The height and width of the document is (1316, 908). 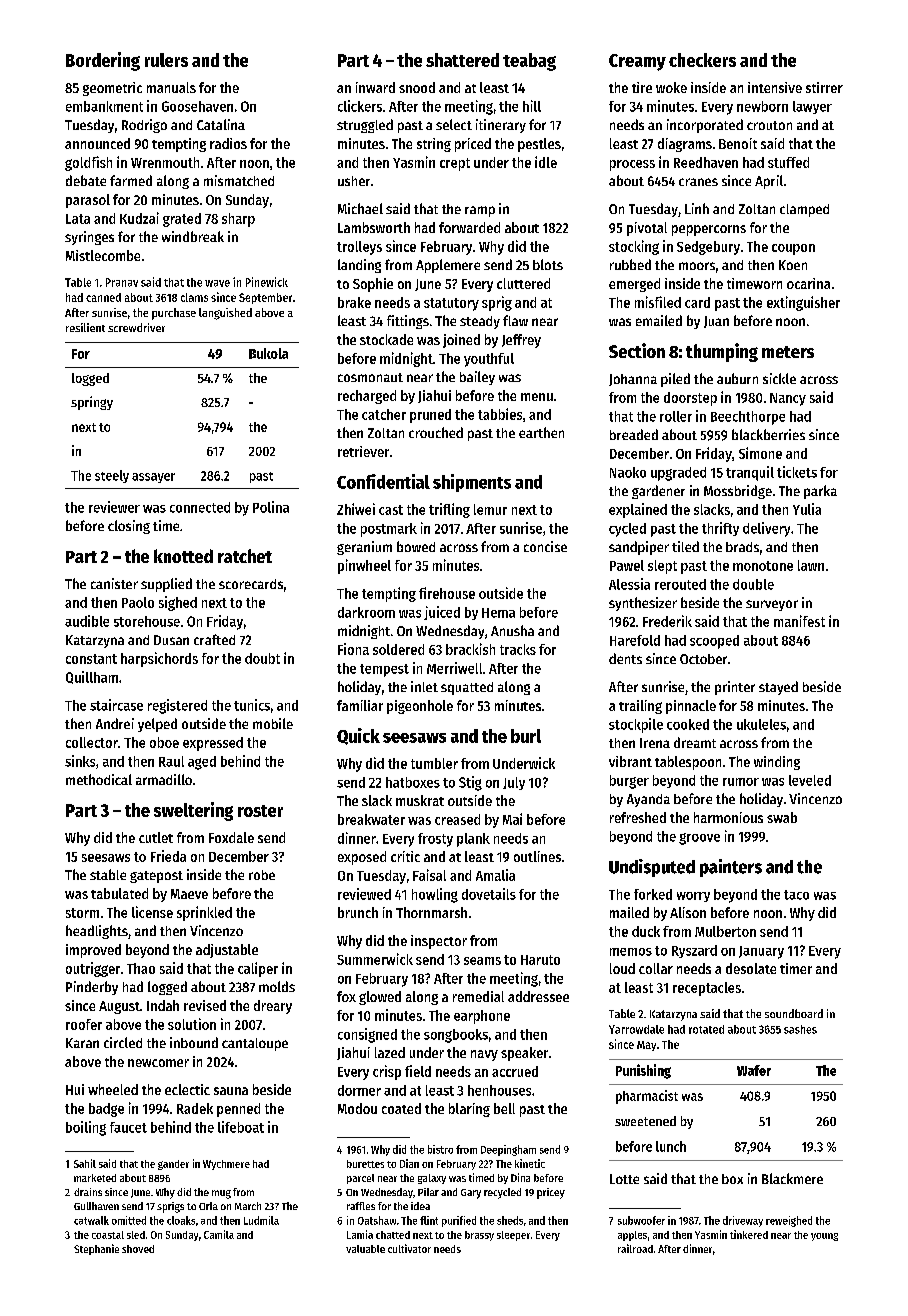 What do you see at coordinates (375, 959) in the document?
I see `Summerwick` at bounding box center [375, 959].
